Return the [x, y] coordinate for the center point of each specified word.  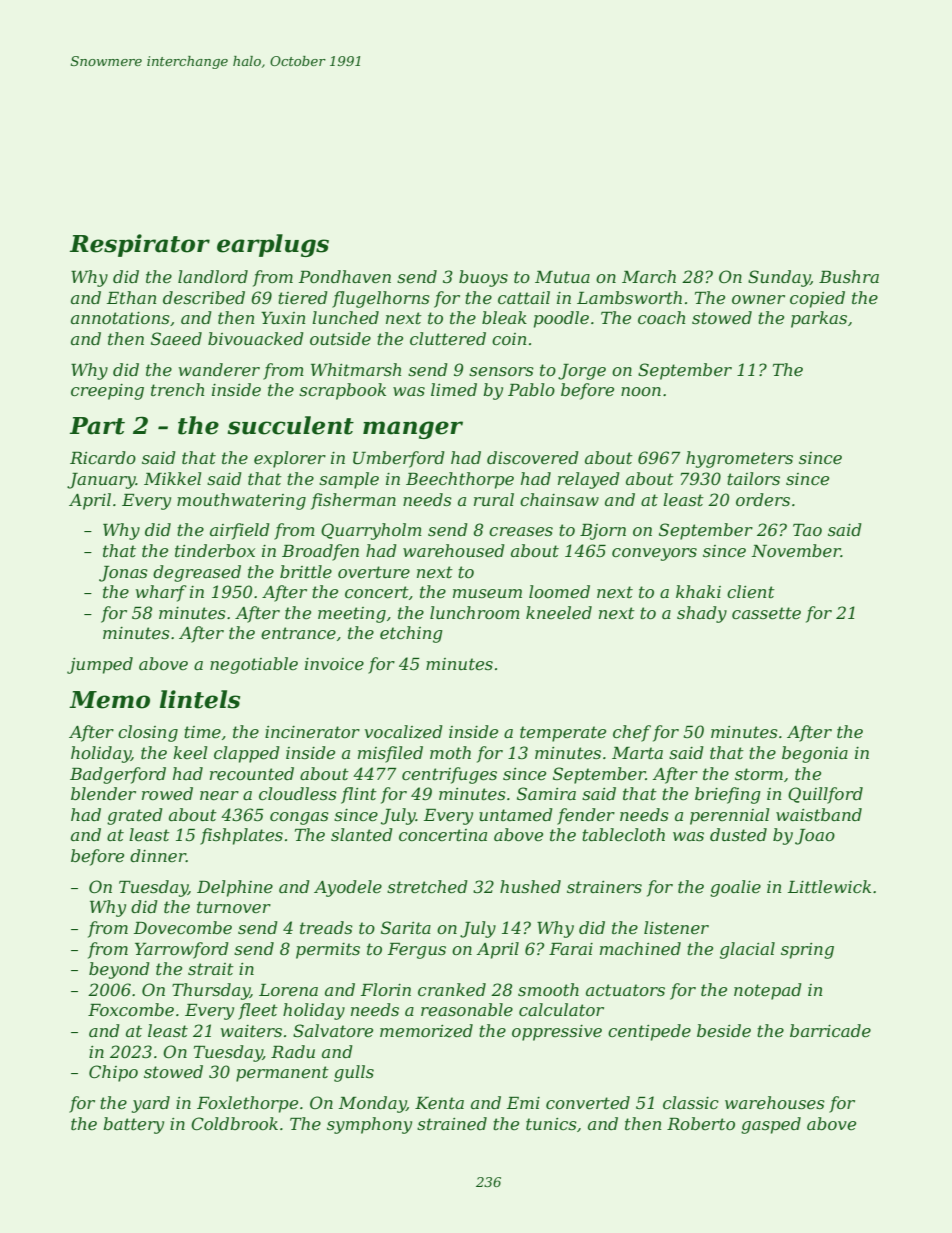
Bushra [849, 276]
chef [632, 733]
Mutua [562, 277]
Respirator [140, 245]
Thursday [211, 991]
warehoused [454, 550]
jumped [100, 665]
